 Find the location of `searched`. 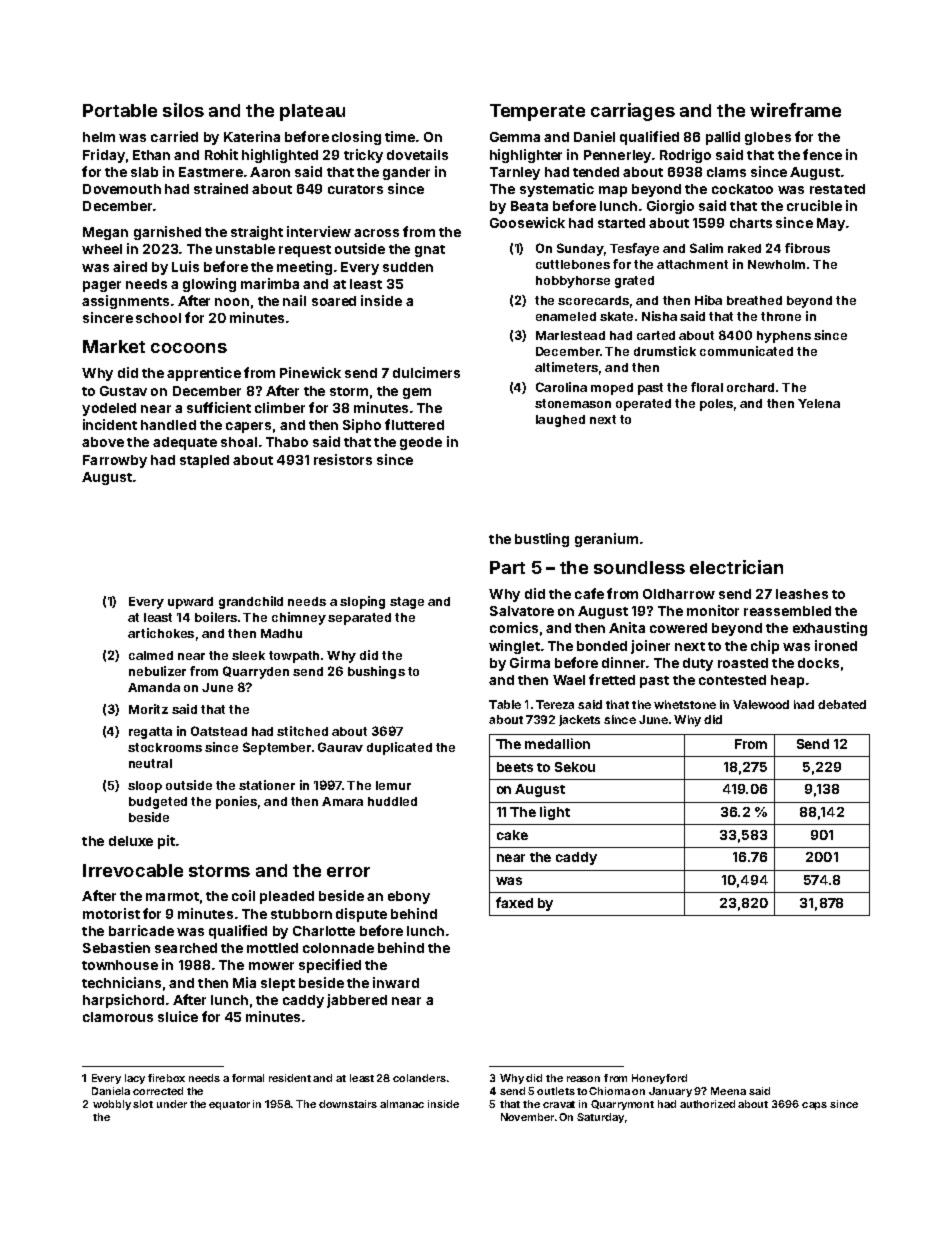

searched is located at coordinates (186, 948).
